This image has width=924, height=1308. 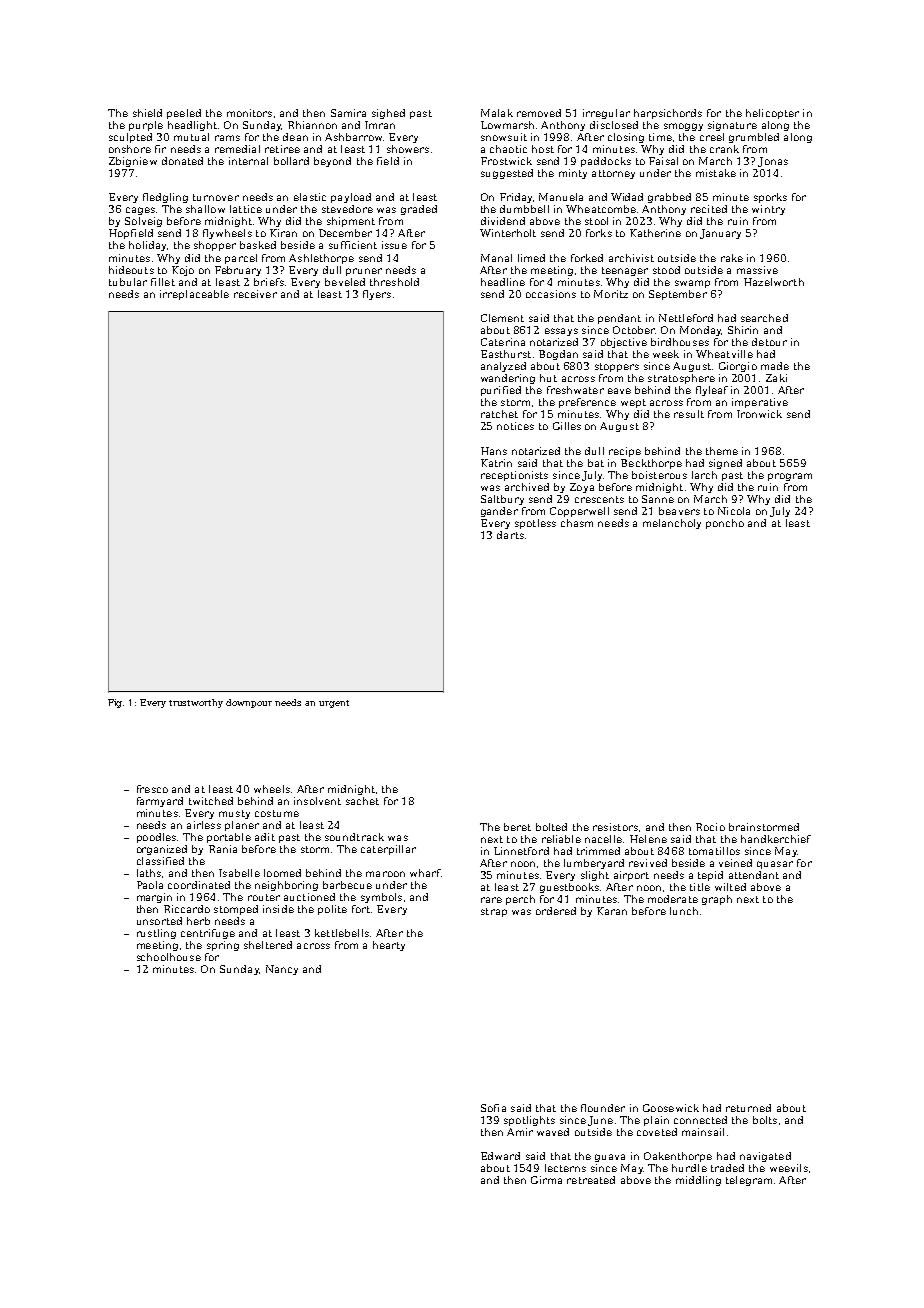 I want to click on resistors, so click(x=615, y=827).
